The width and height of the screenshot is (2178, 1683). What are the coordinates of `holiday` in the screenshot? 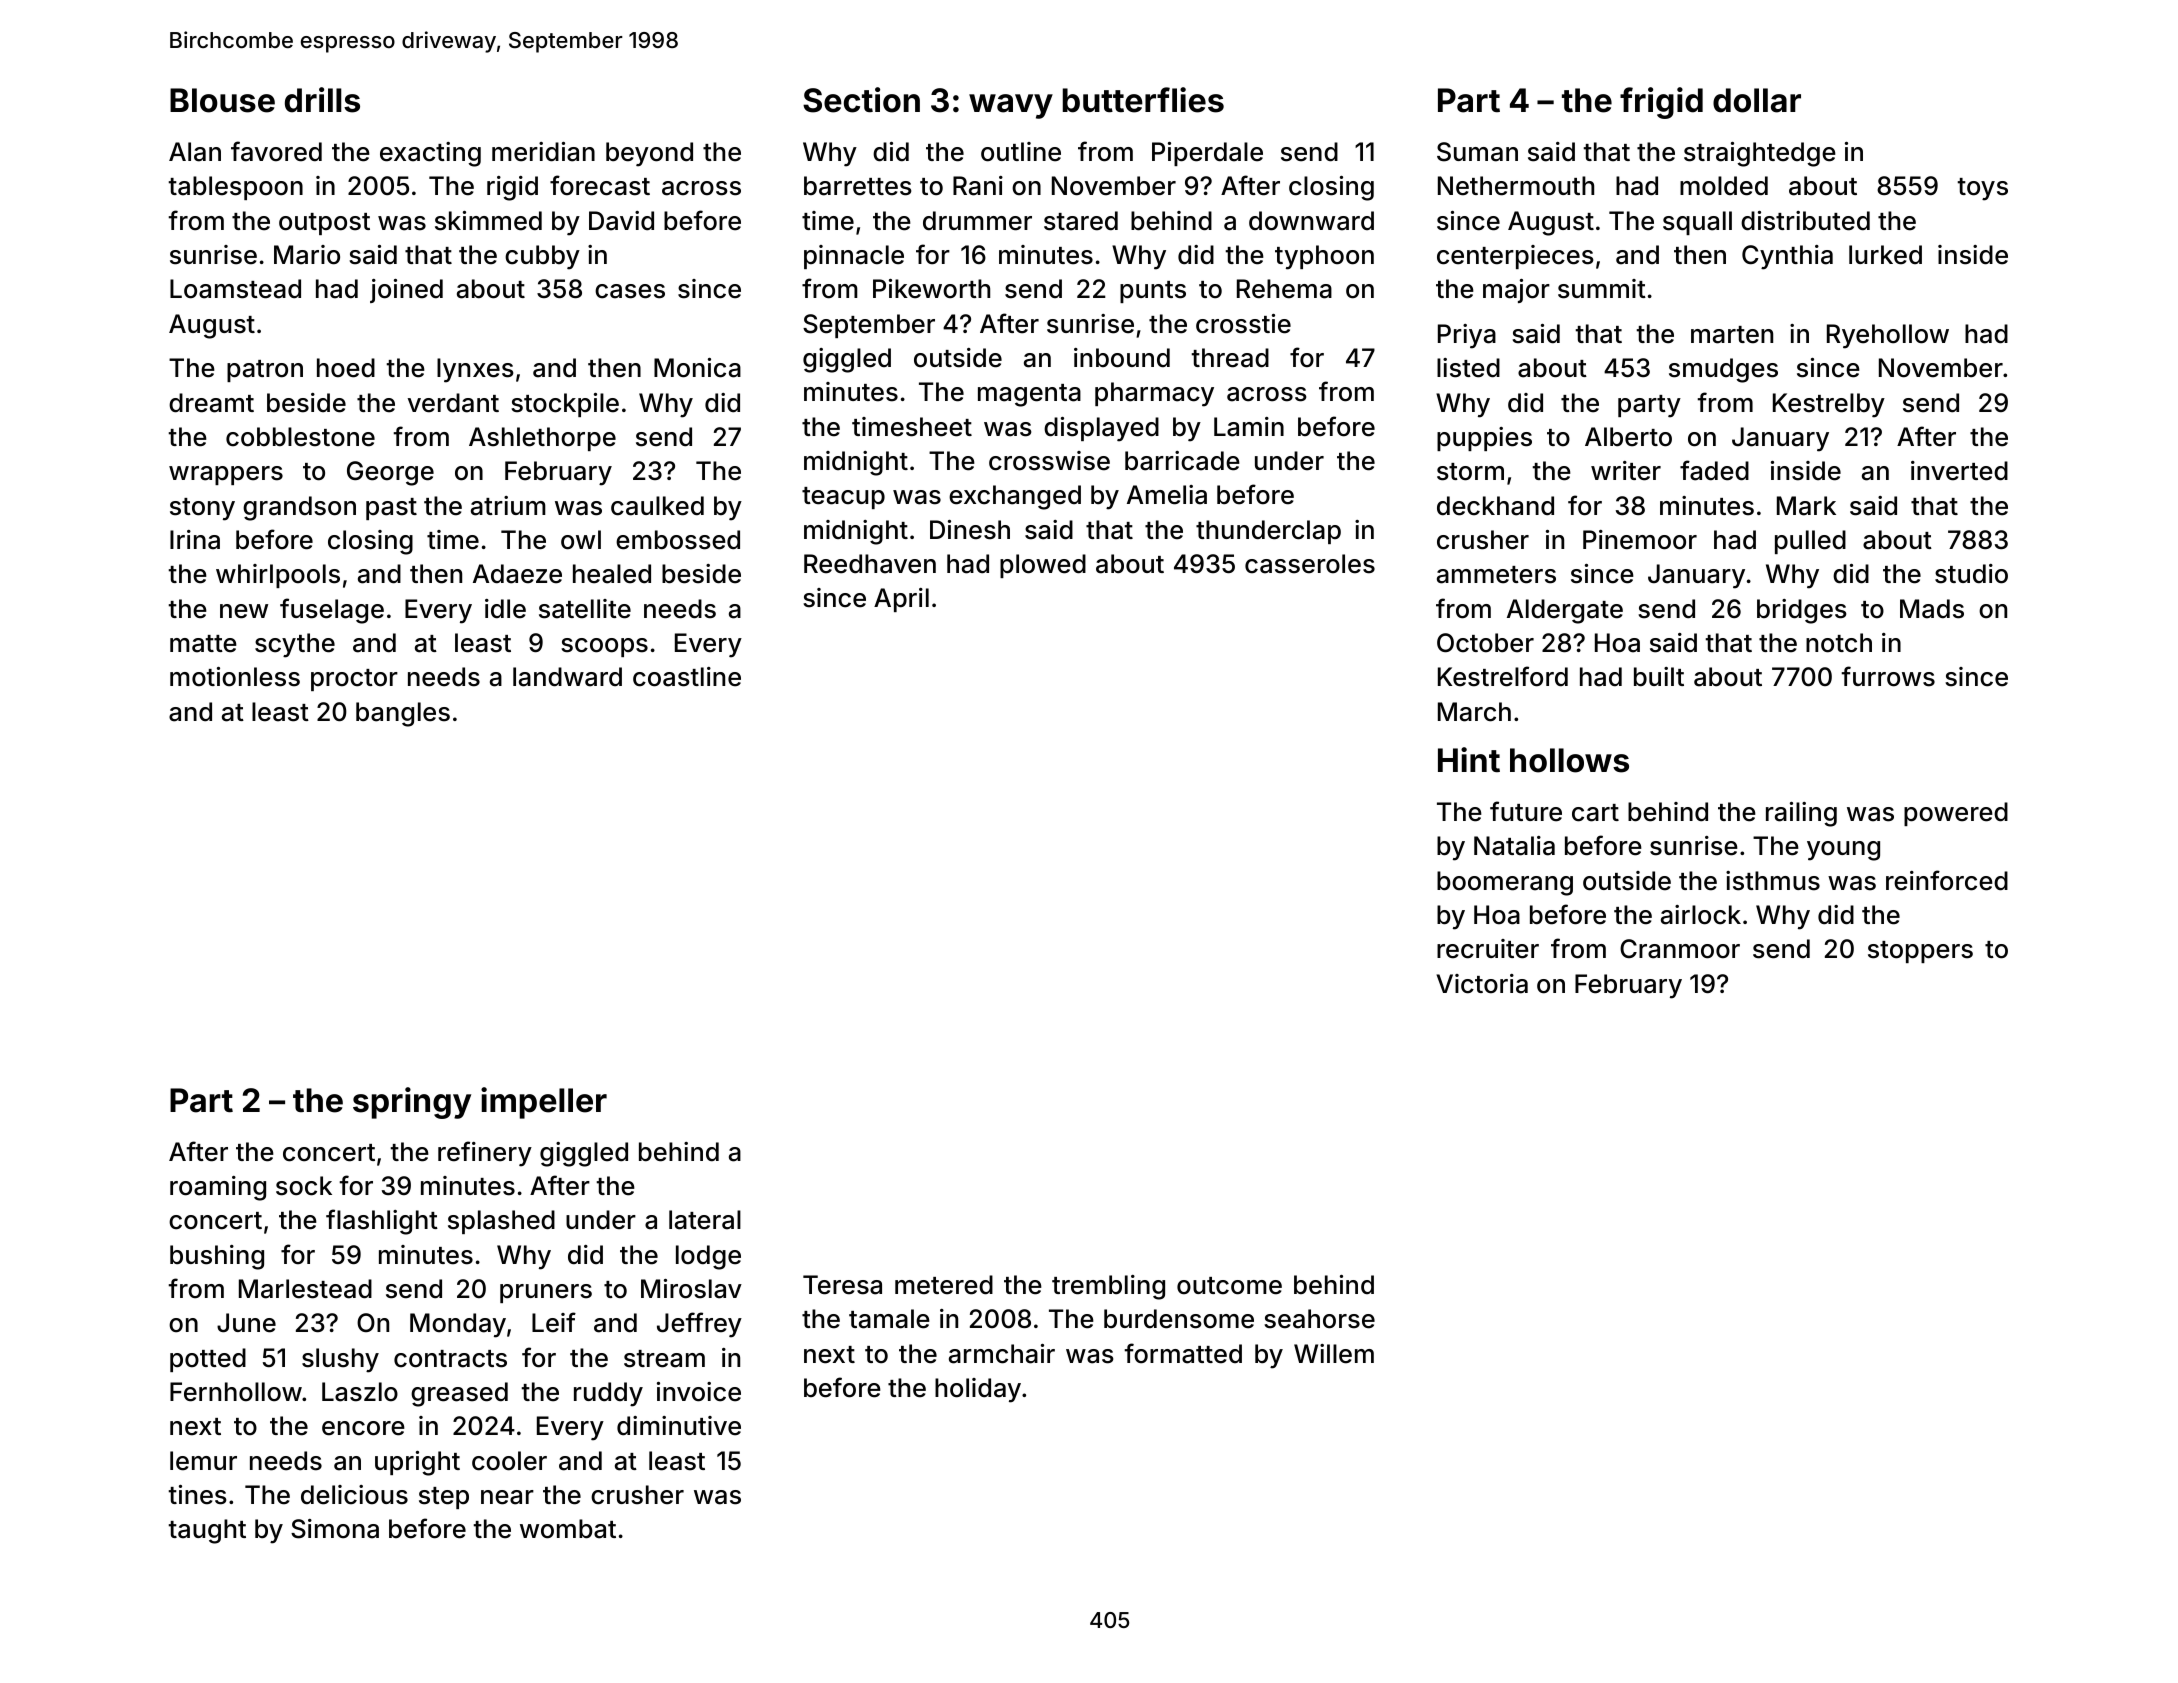 It's located at (978, 1390).
